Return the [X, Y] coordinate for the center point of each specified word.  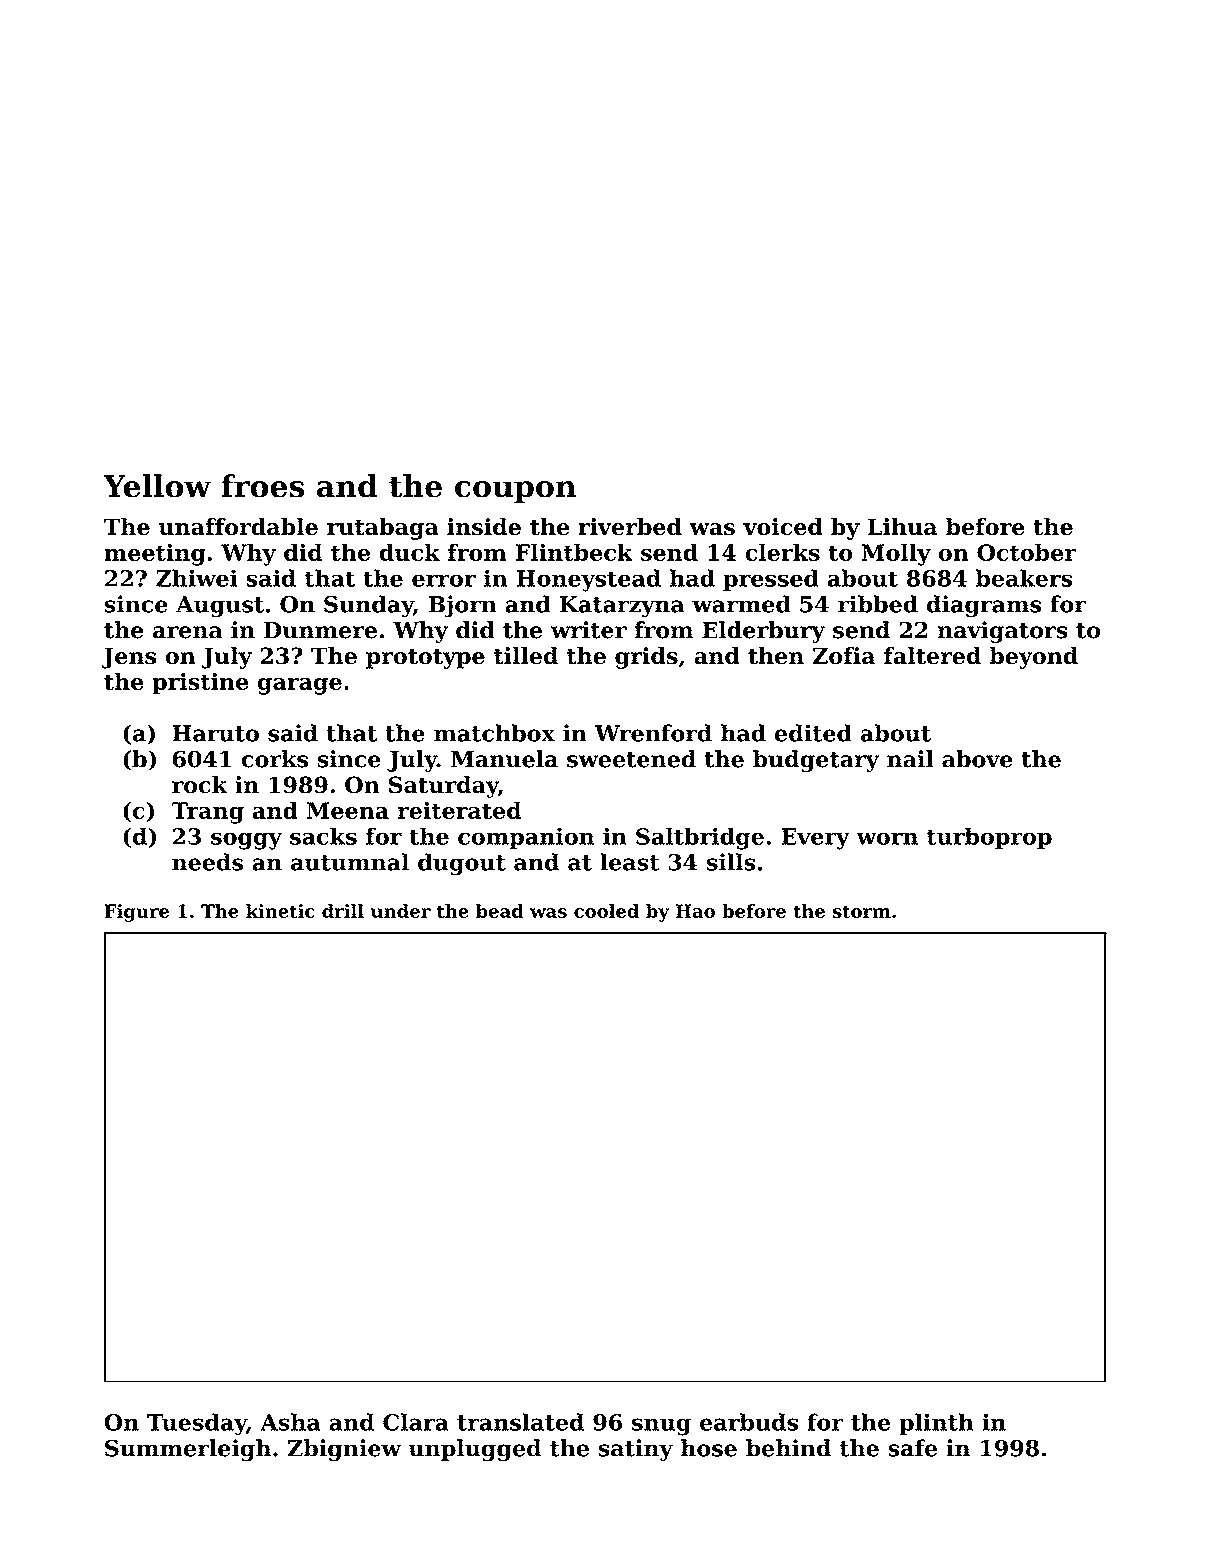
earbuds [749, 1422]
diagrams [984, 606]
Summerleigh [188, 1450]
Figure [136, 913]
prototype [425, 658]
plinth [936, 1424]
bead [500, 911]
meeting [155, 555]
